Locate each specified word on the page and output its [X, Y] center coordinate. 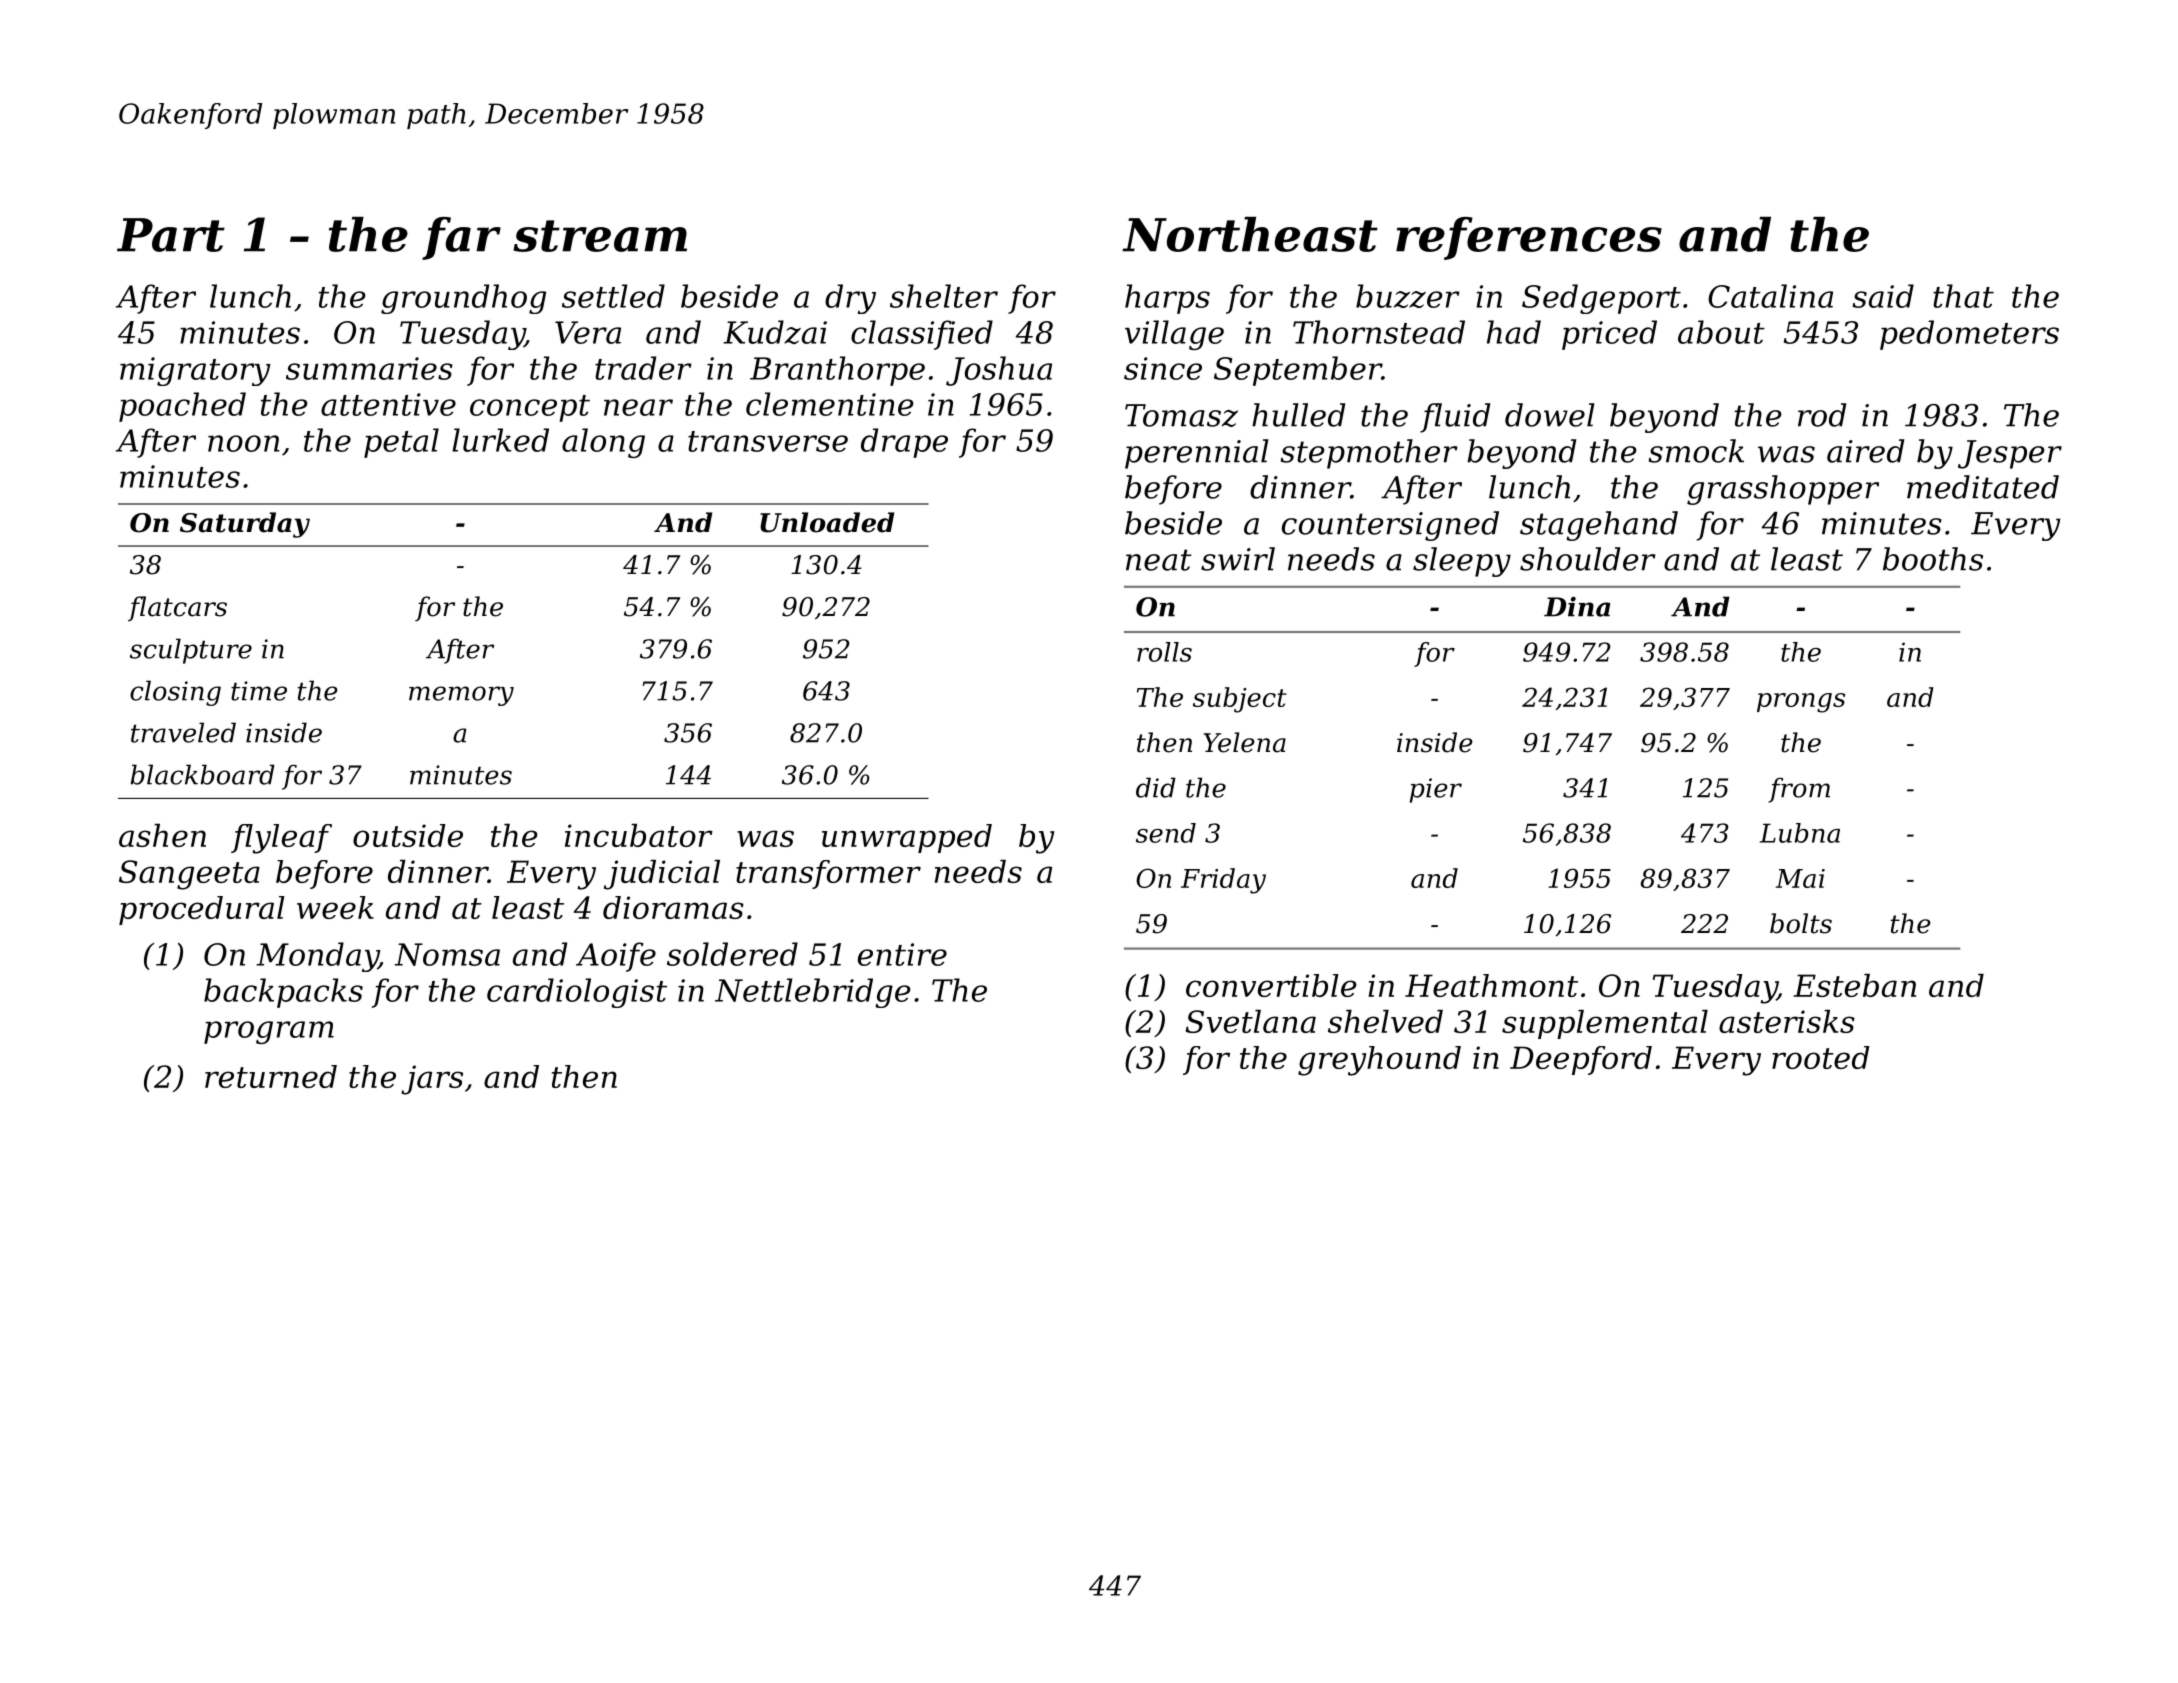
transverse [768, 441]
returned [271, 1076]
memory [461, 696]
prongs [1801, 703]
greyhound [1379, 1061]
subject [1240, 700]
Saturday [245, 525]
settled [613, 296]
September [1298, 371]
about [1721, 332]
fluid [1455, 418]
